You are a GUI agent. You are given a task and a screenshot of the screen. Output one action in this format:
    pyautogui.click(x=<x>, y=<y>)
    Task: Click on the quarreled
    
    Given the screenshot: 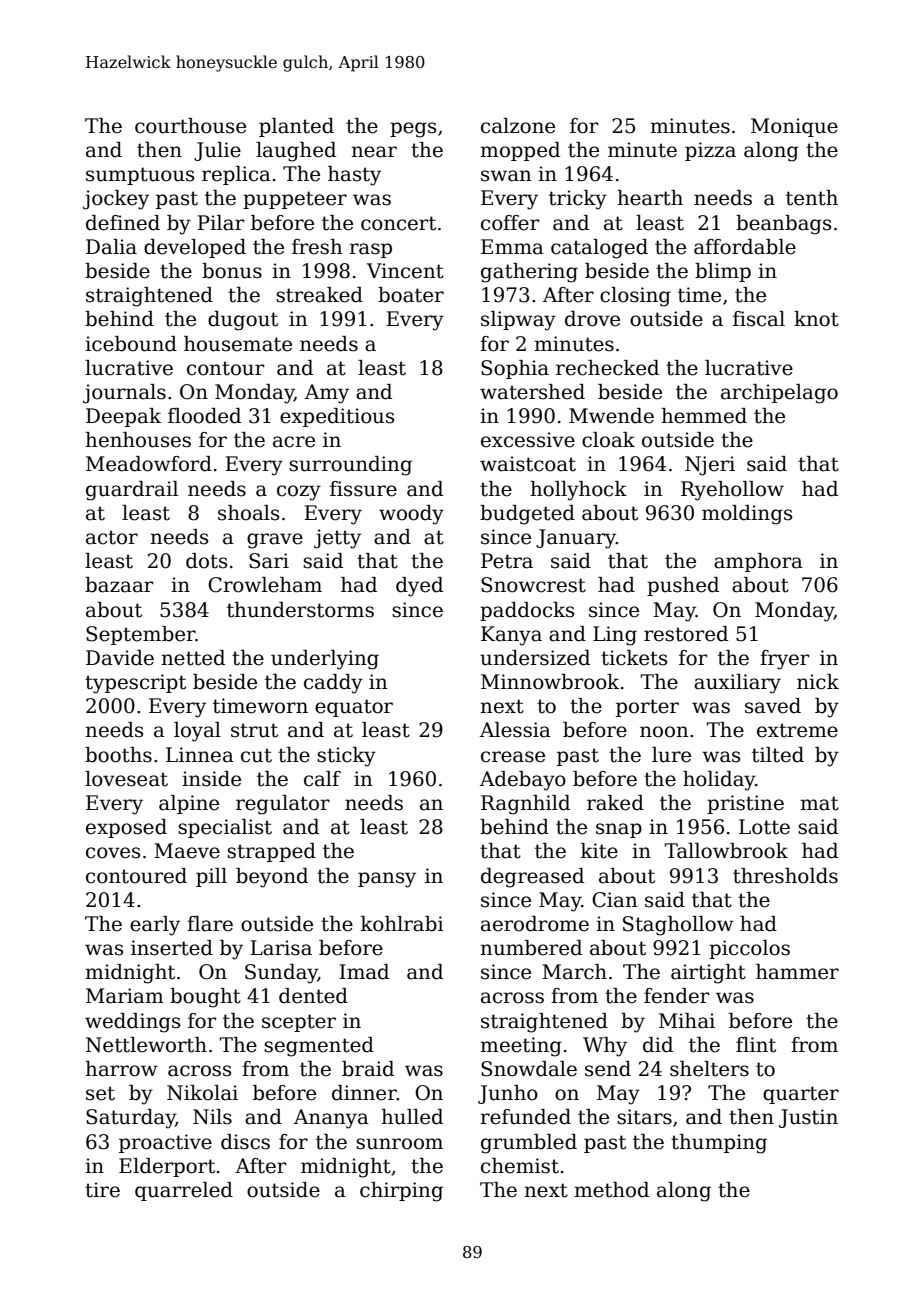 What is the action you would take?
    pyautogui.click(x=184, y=1191)
